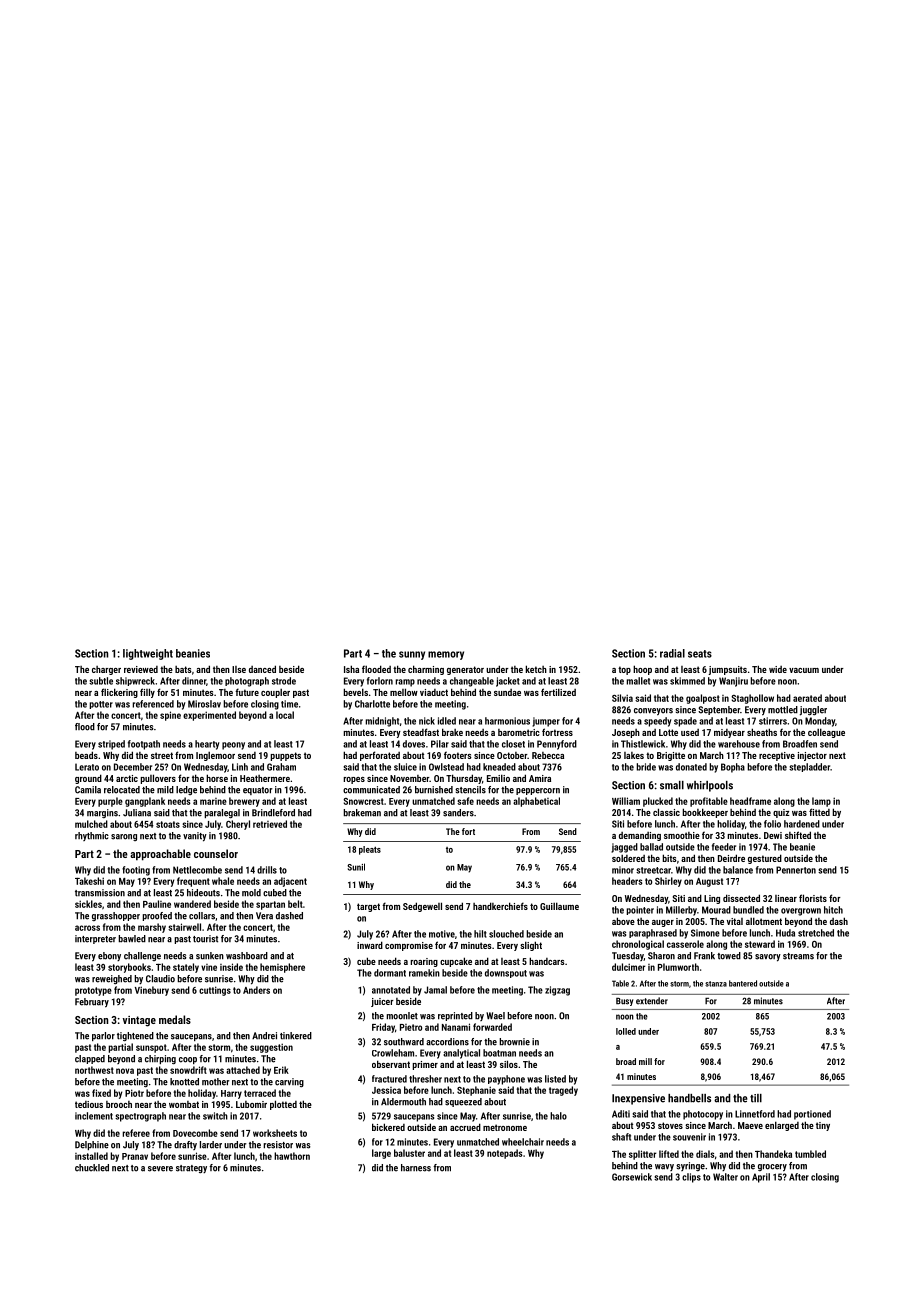 The image size is (924, 1308). What do you see at coordinates (148, 654) in the page?
I see `lightweight` at bounding box center [148, 654].
